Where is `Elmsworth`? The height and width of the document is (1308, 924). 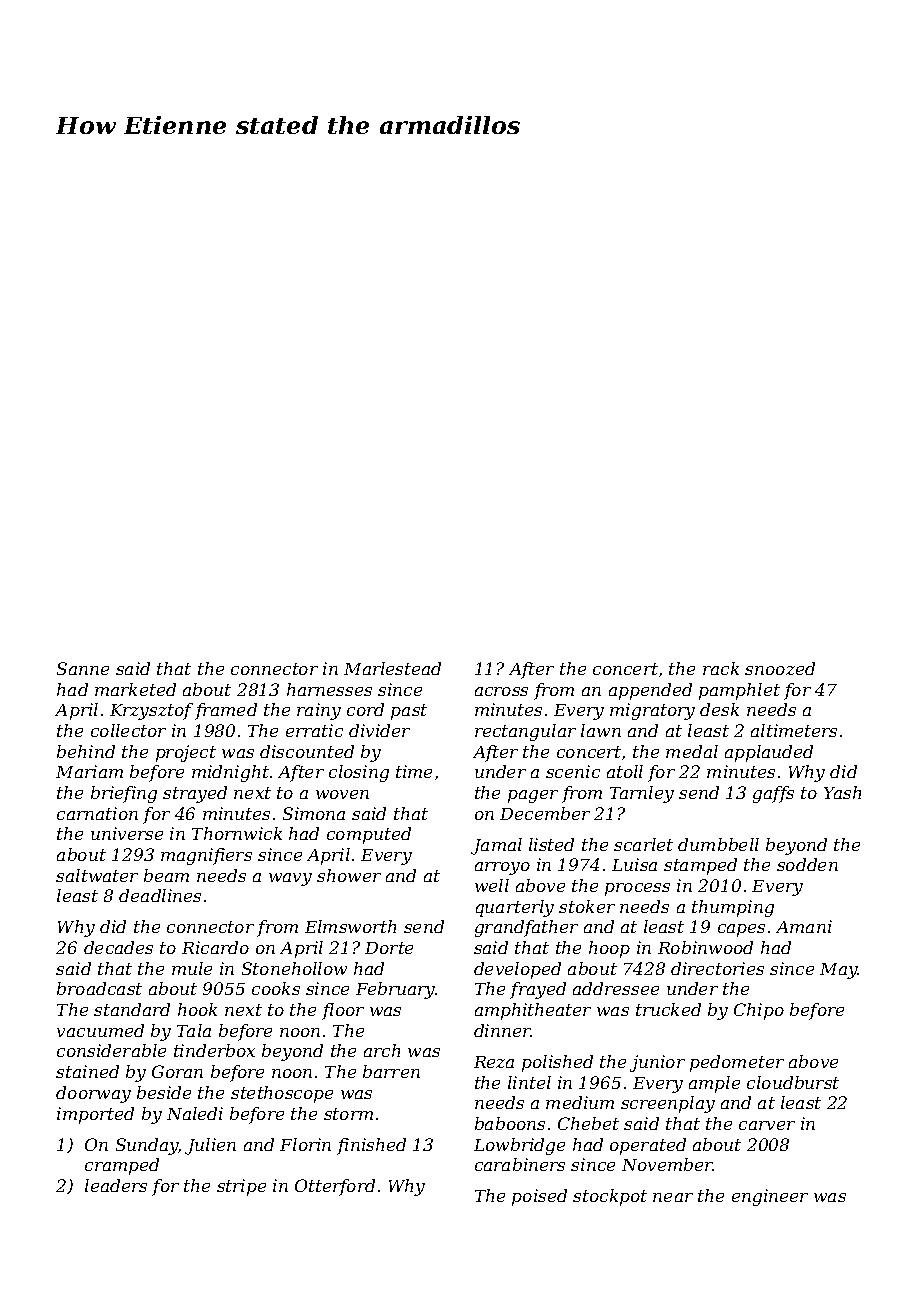 Elmsworth is located at coordinates (350, 926).
